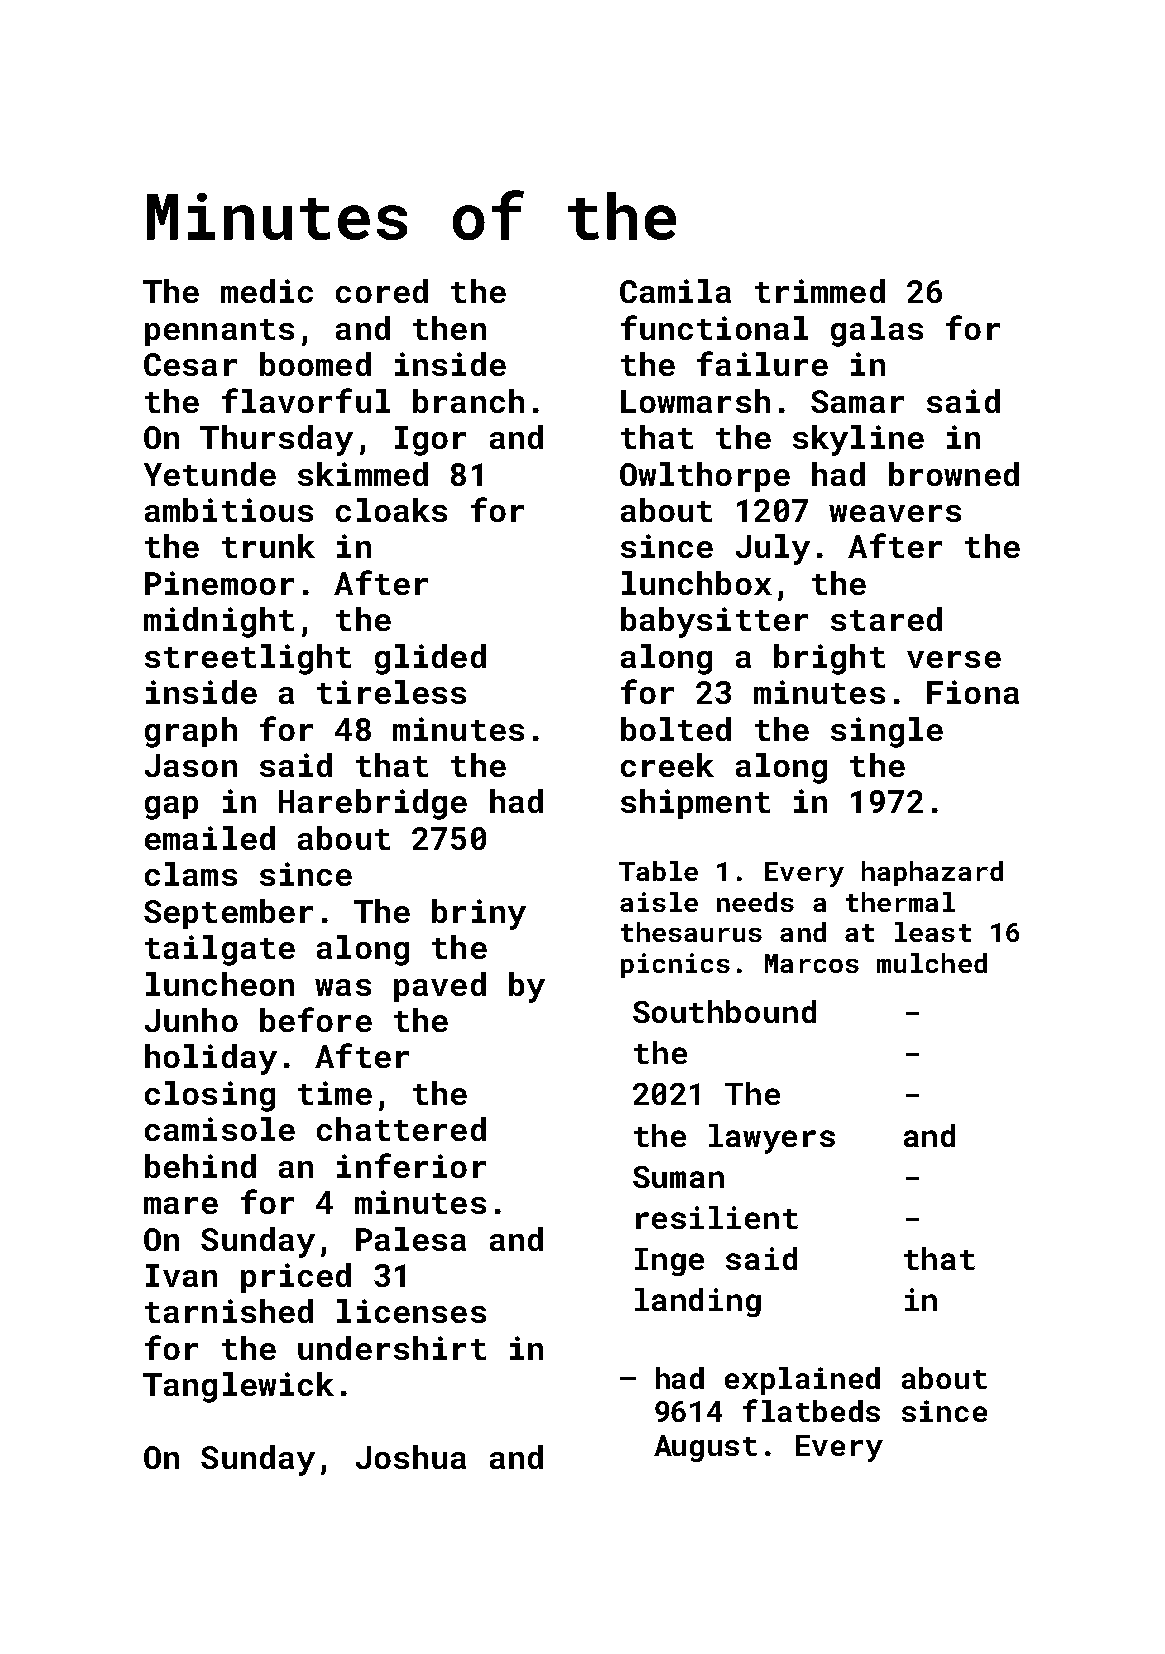  I want to click on Suman, so click(678, 1177).
